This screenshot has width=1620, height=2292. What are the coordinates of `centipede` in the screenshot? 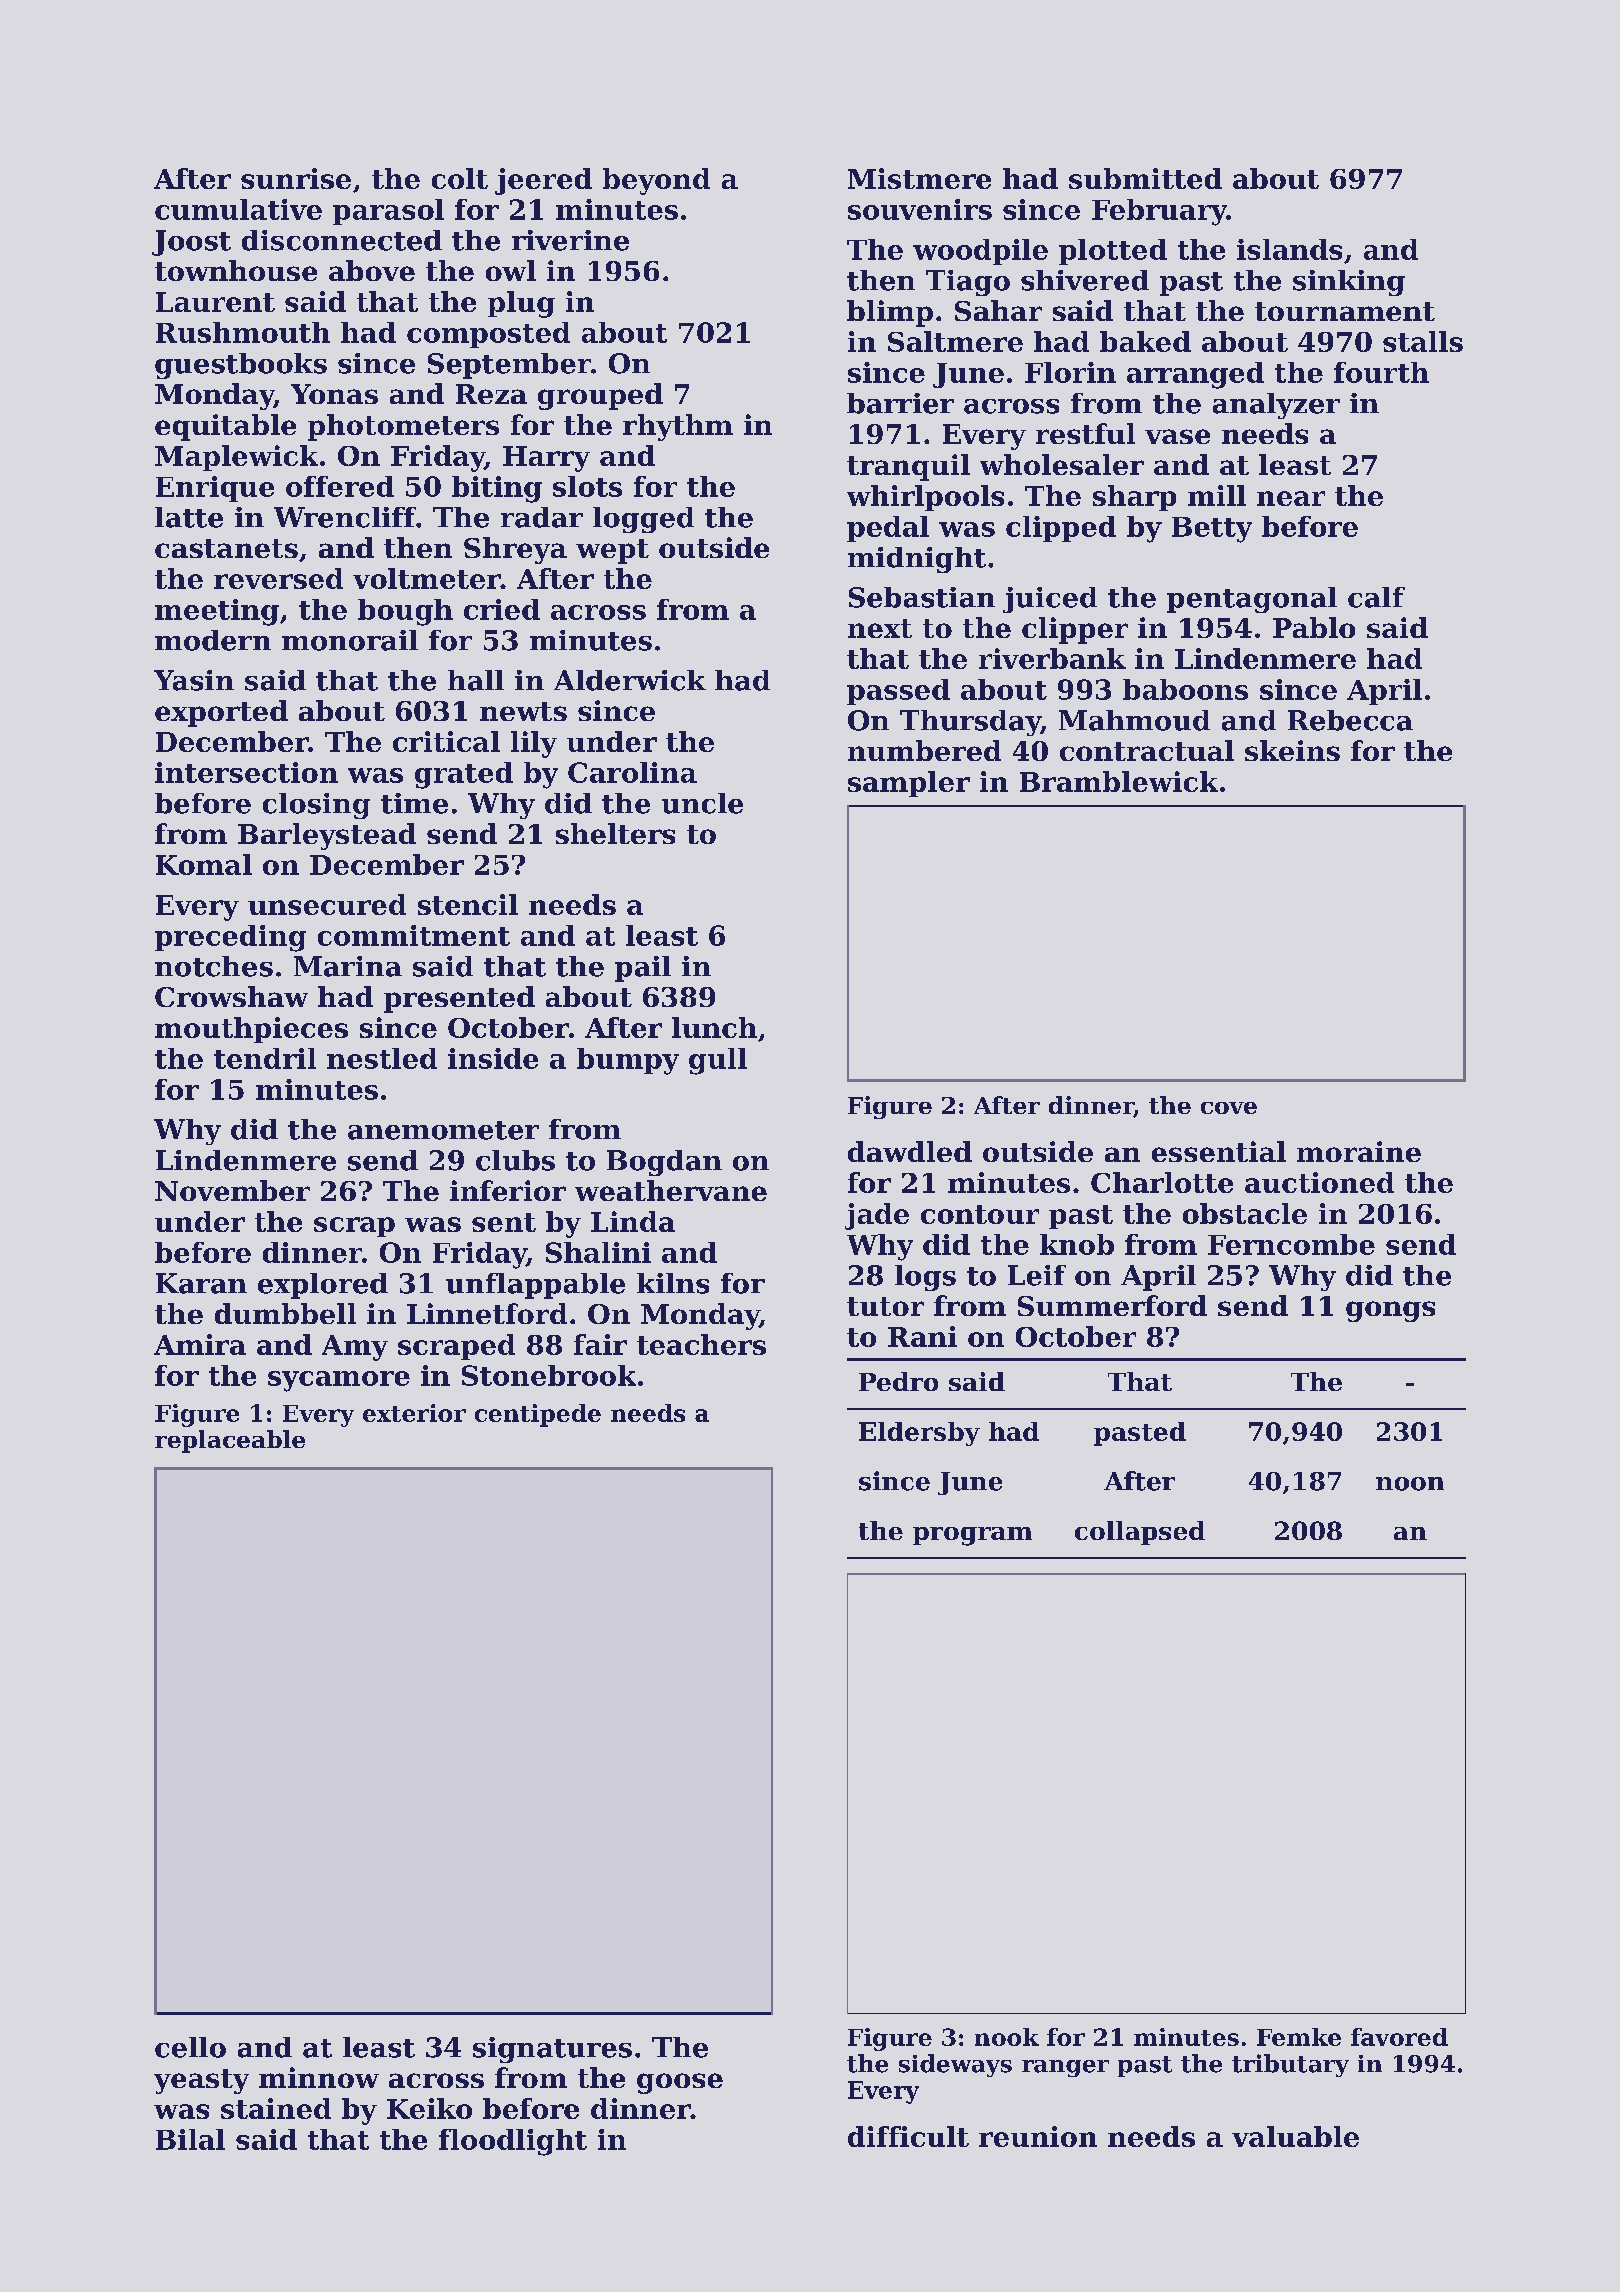 It's located at (538, 1415).
